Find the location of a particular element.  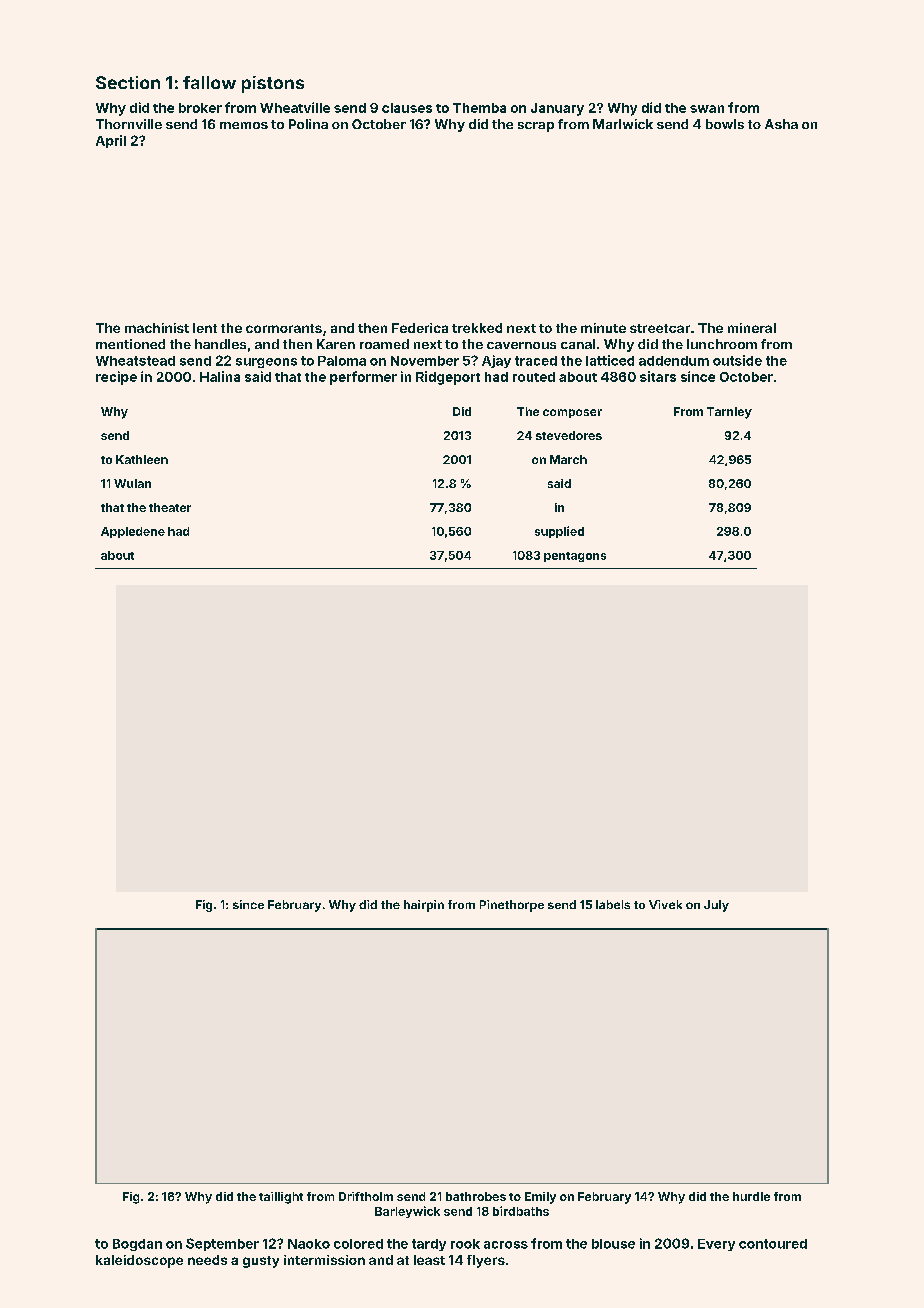

Every is located at coordinates (716, 1245).
